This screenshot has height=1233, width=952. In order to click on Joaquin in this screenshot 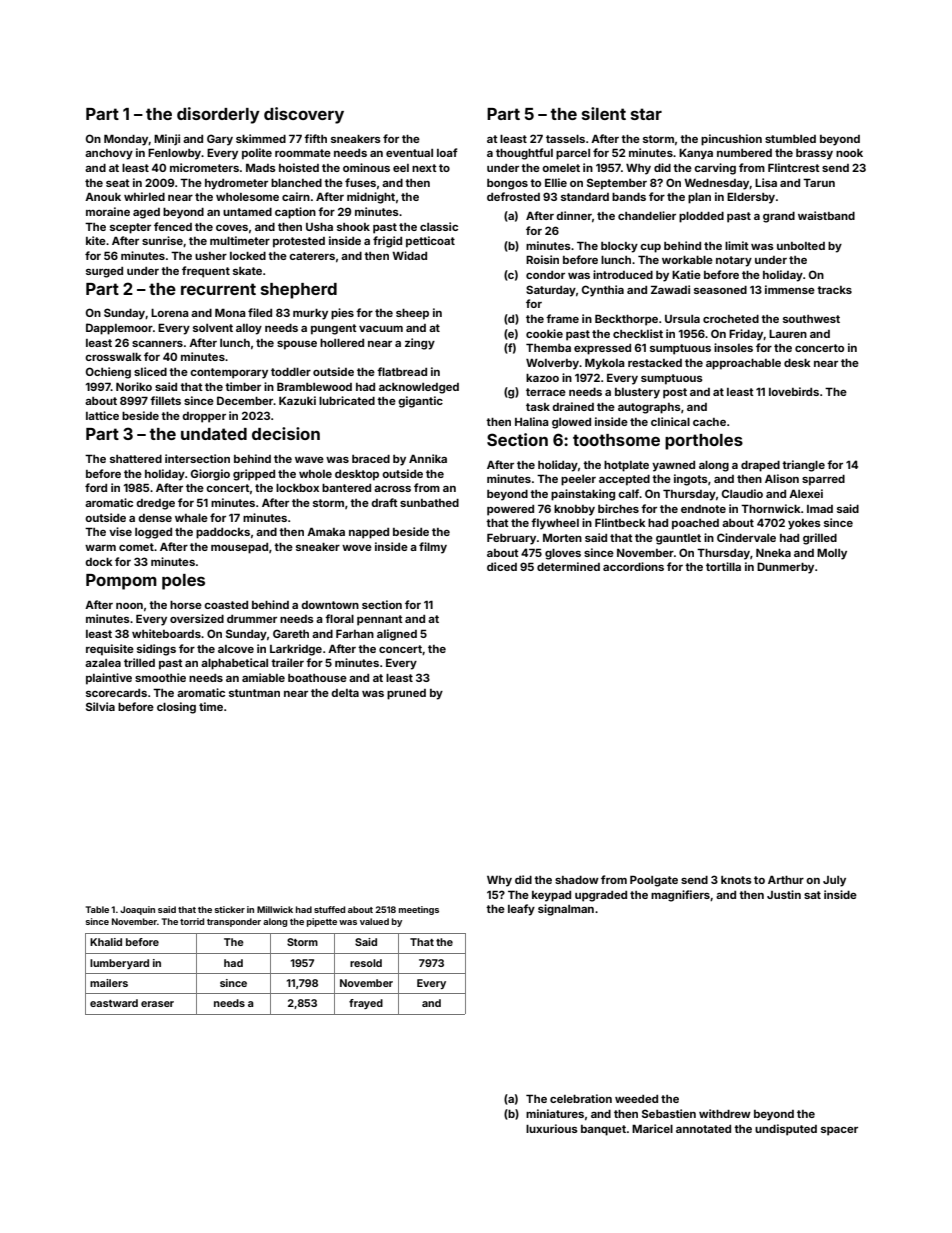, I will do `click(137, 910)`.
